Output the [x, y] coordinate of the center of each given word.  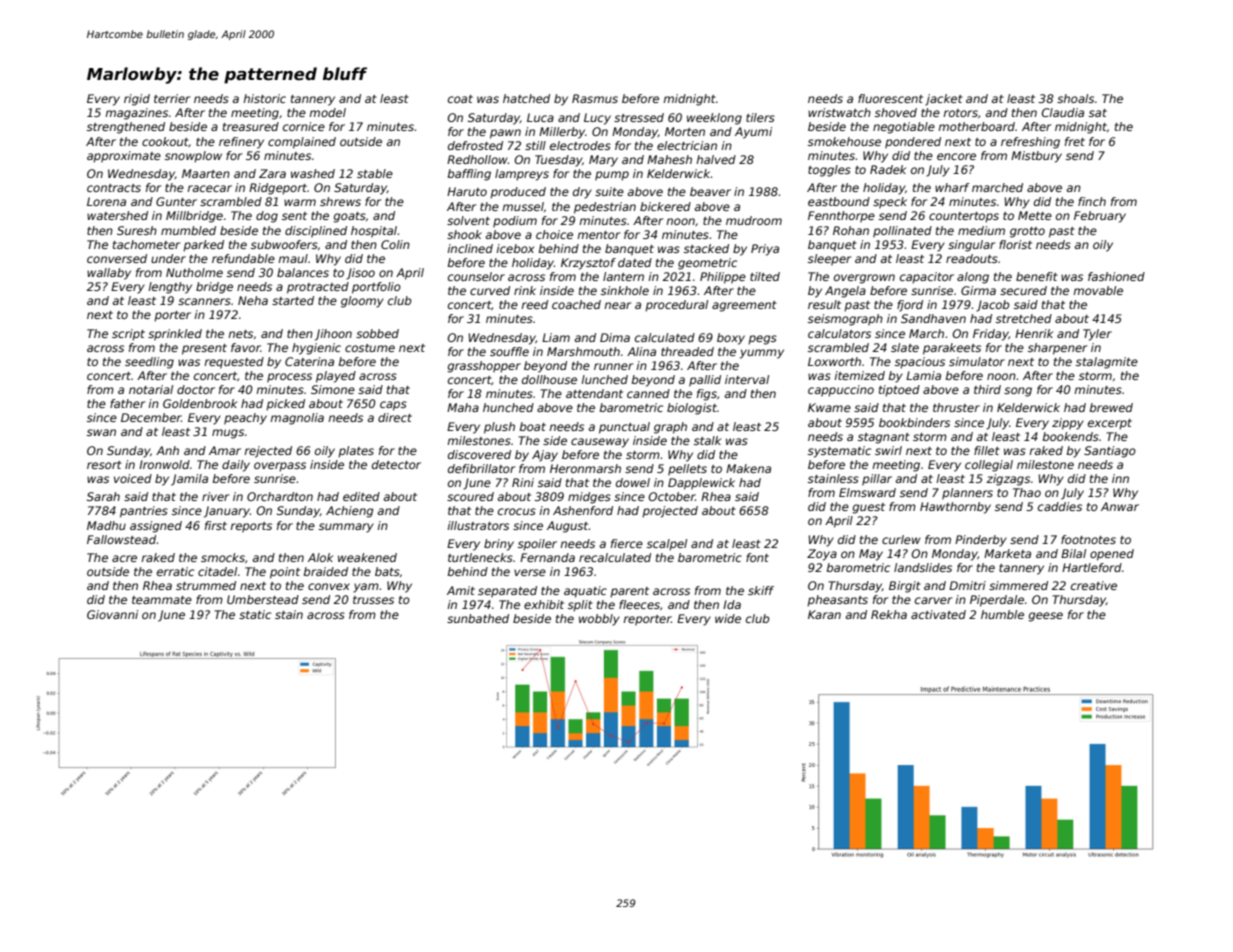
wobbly [599, 620]
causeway [600, 443]
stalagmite [1107, 363]
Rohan [851, 230]
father [127, 403]
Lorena [106, 201]
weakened [367, 557]
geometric [707, 264]
